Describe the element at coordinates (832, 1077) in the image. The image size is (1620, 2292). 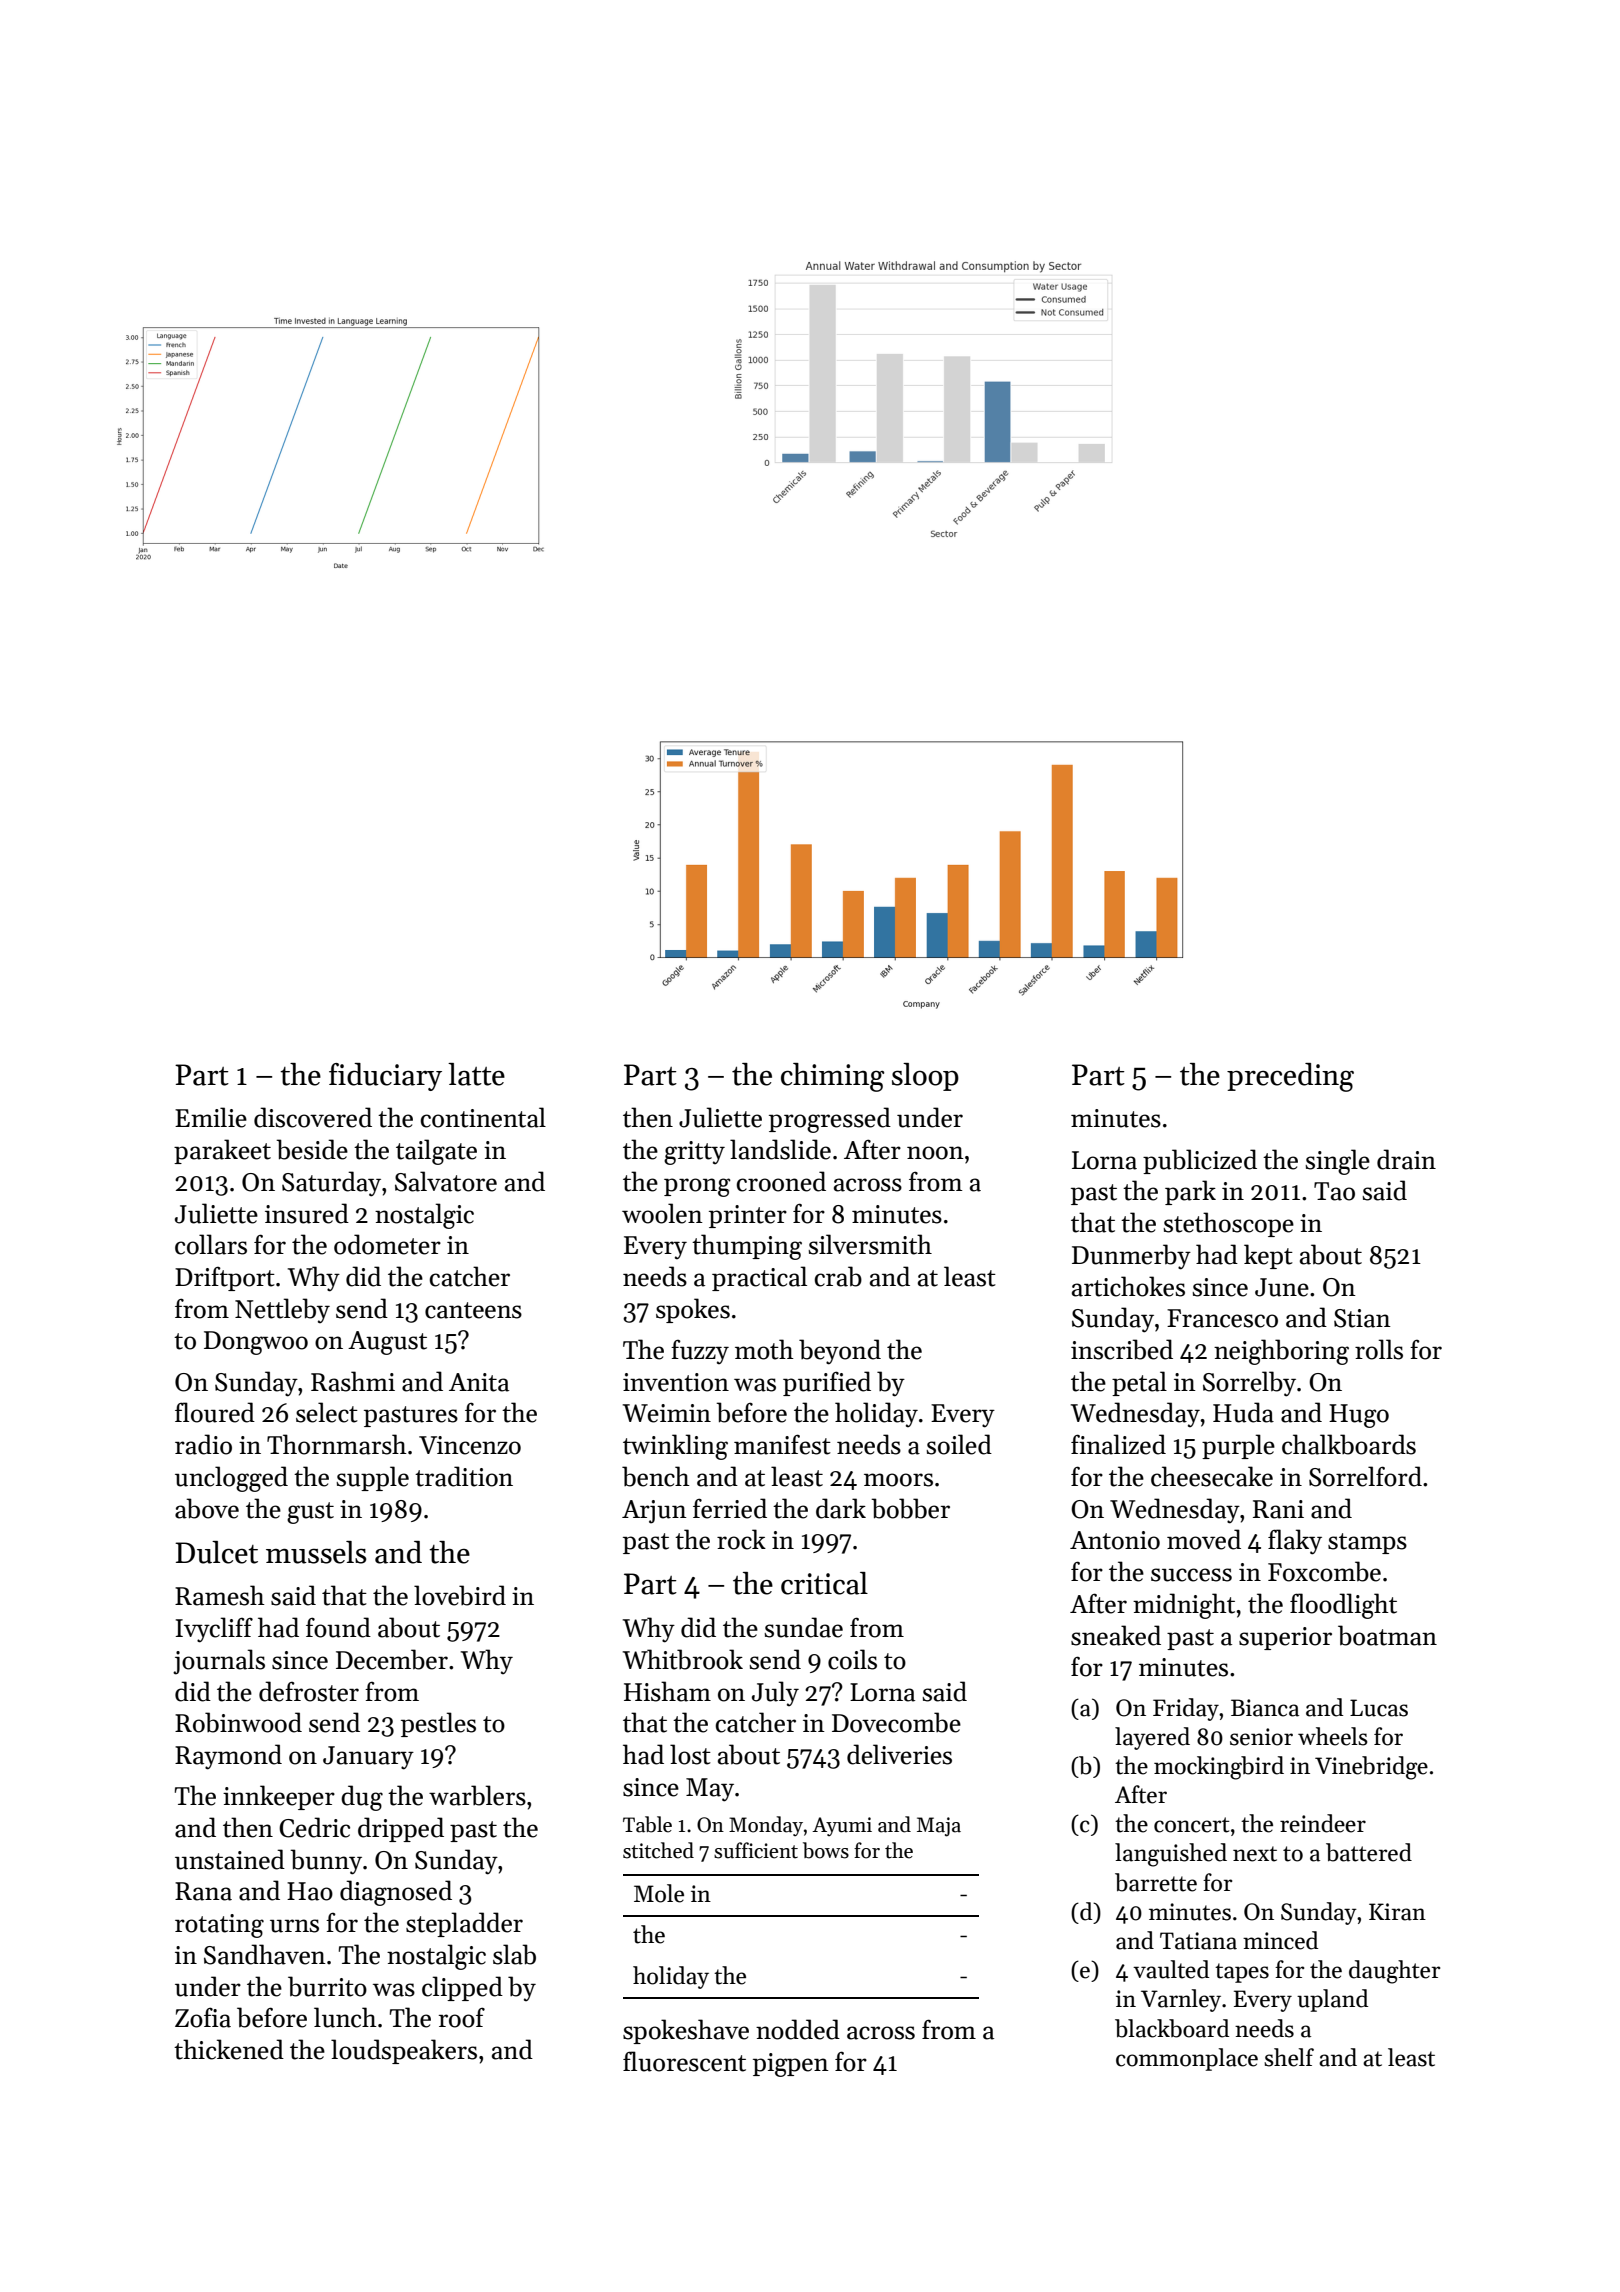
I see `chiming` at that location.
